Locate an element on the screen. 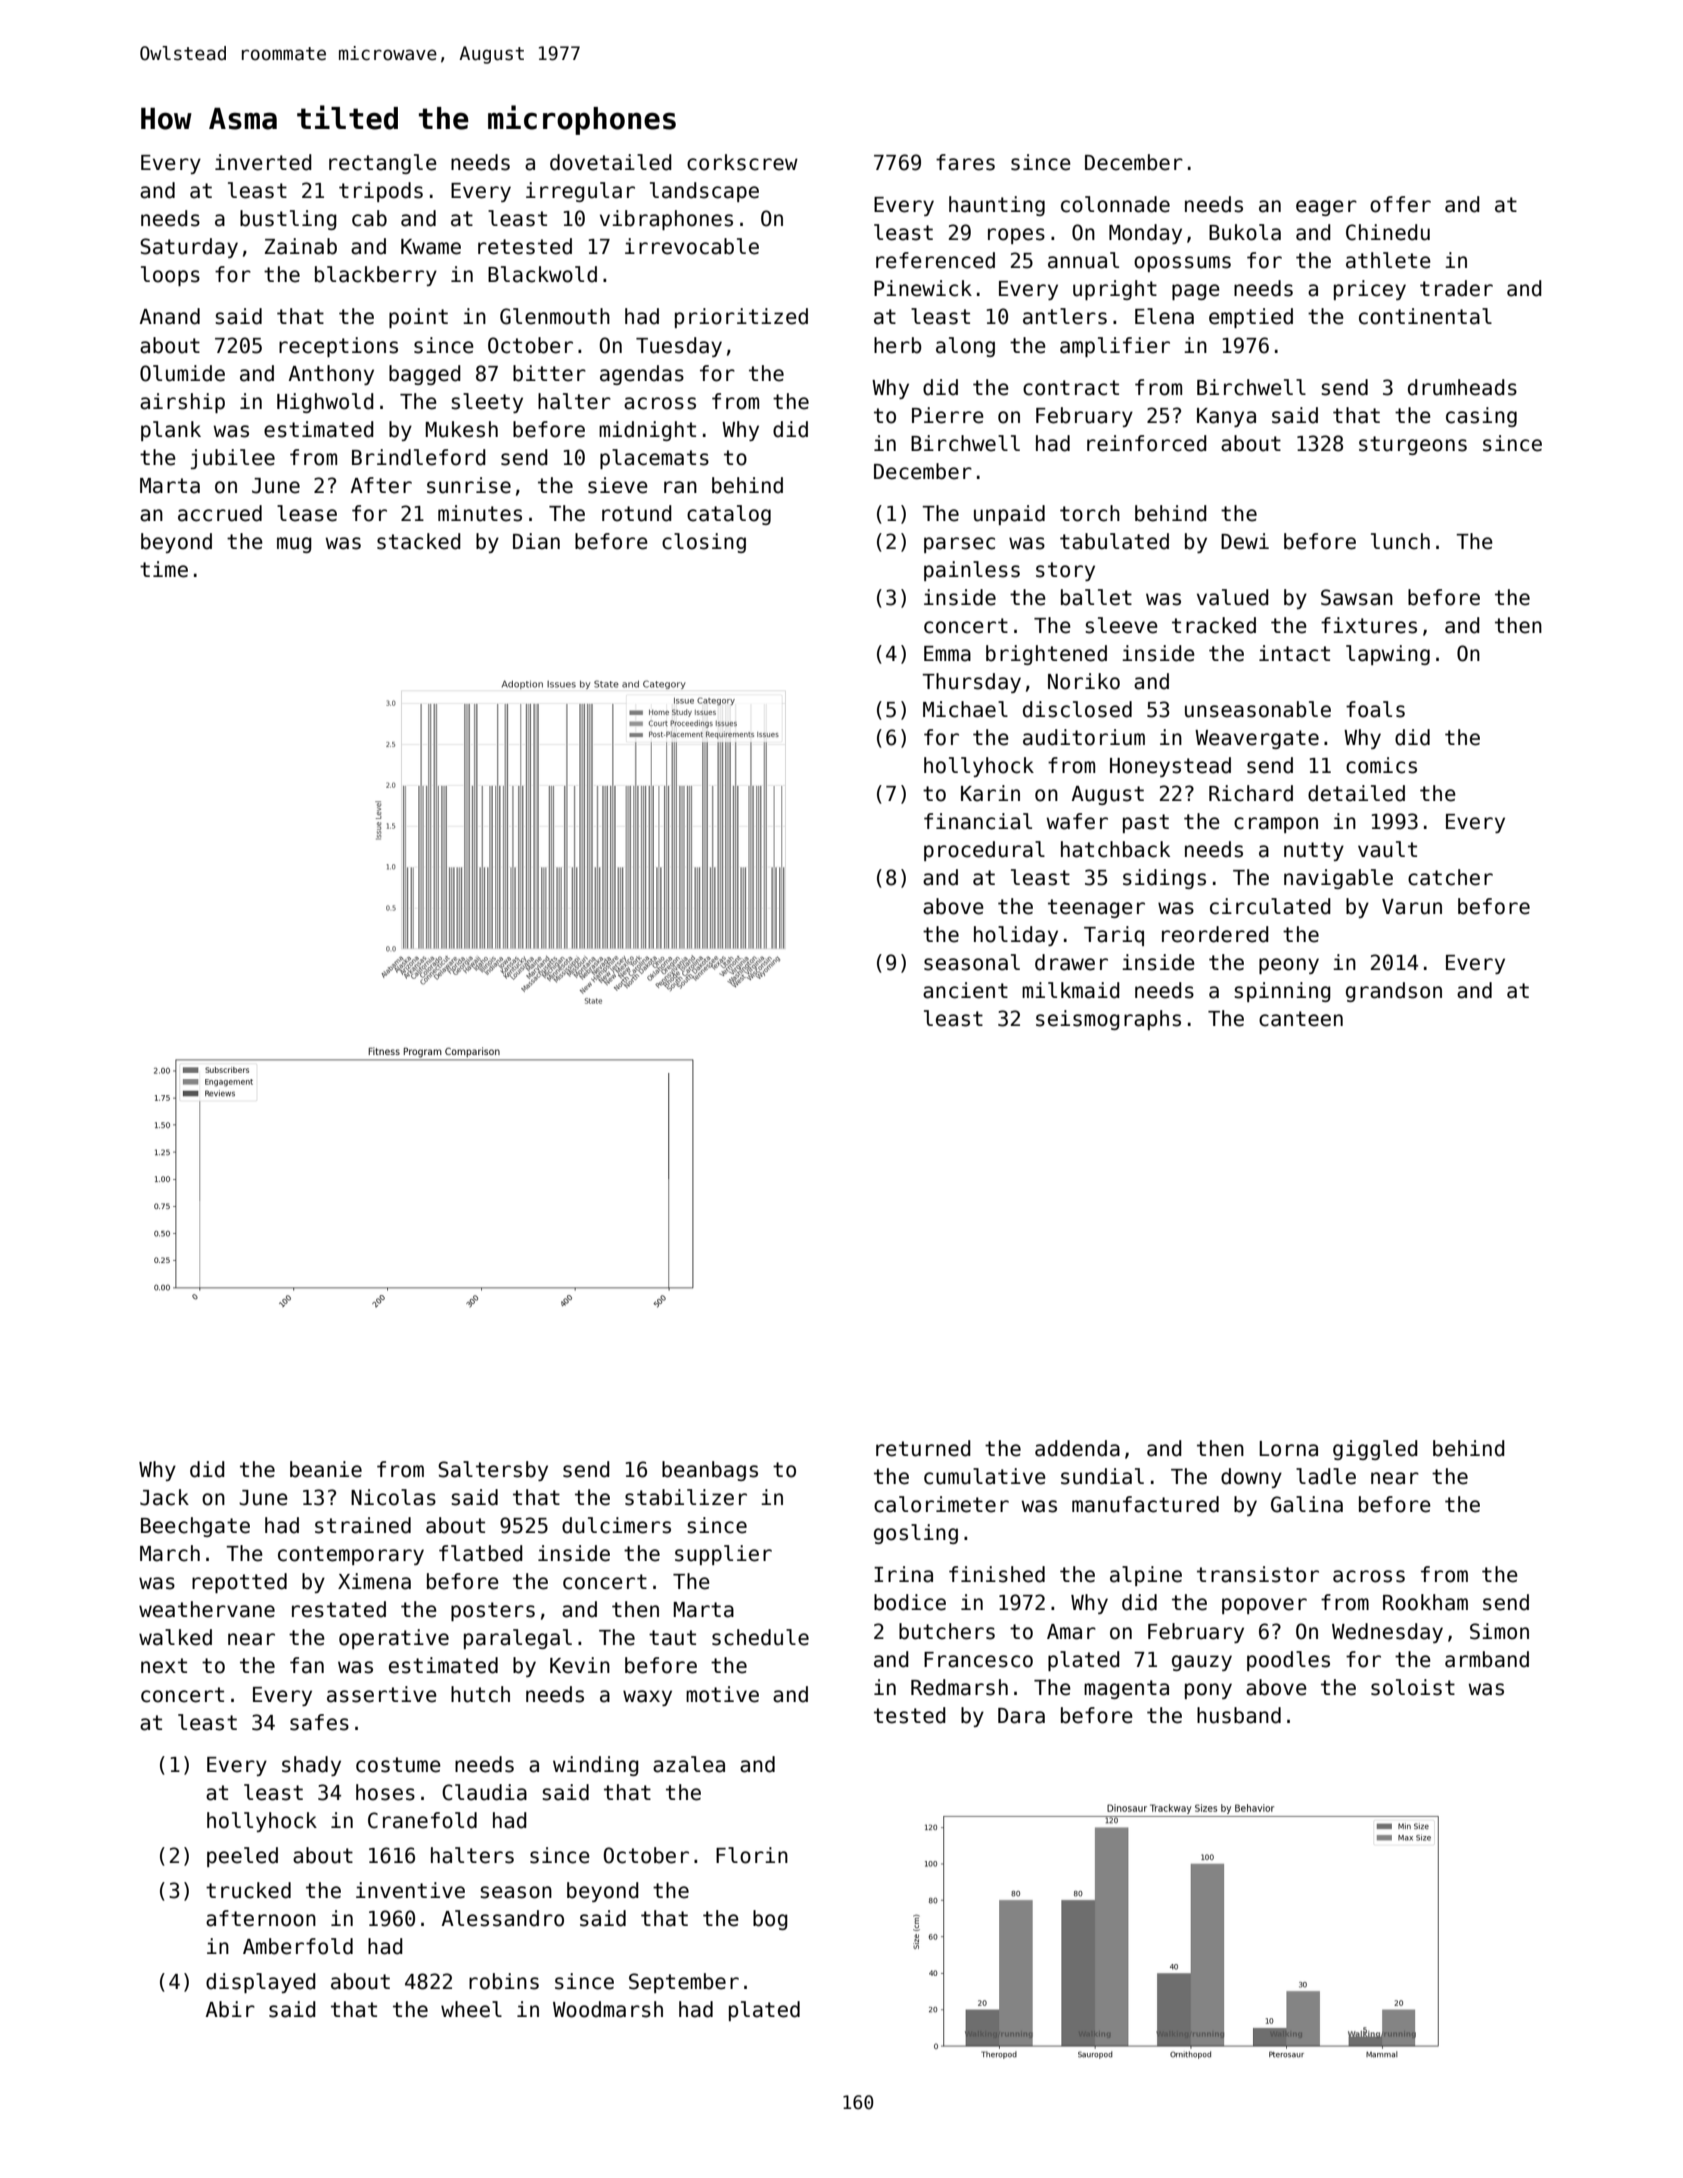  Pierre is located at coordinates (948, 415).
